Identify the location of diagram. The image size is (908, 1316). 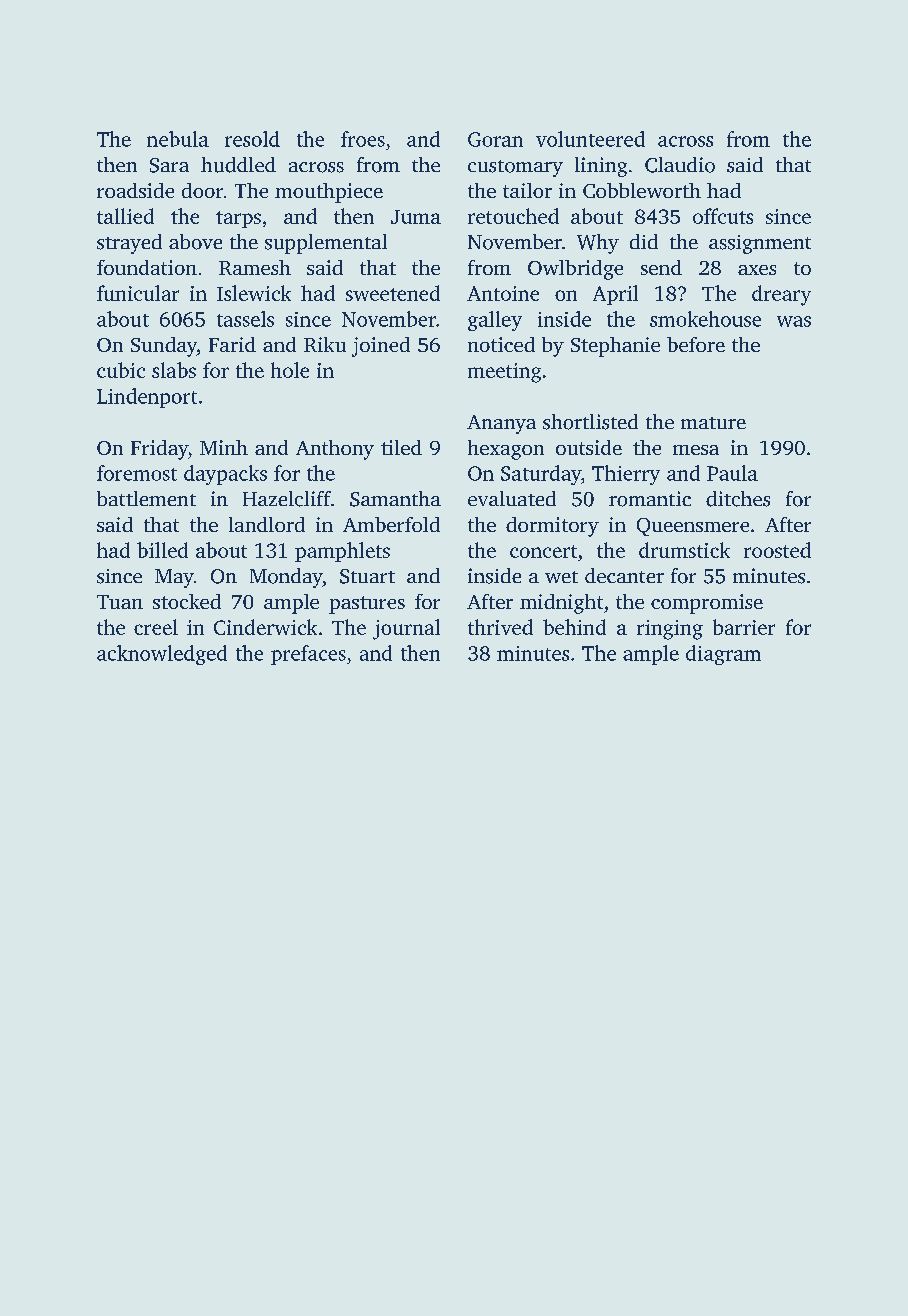
(723, 655).
